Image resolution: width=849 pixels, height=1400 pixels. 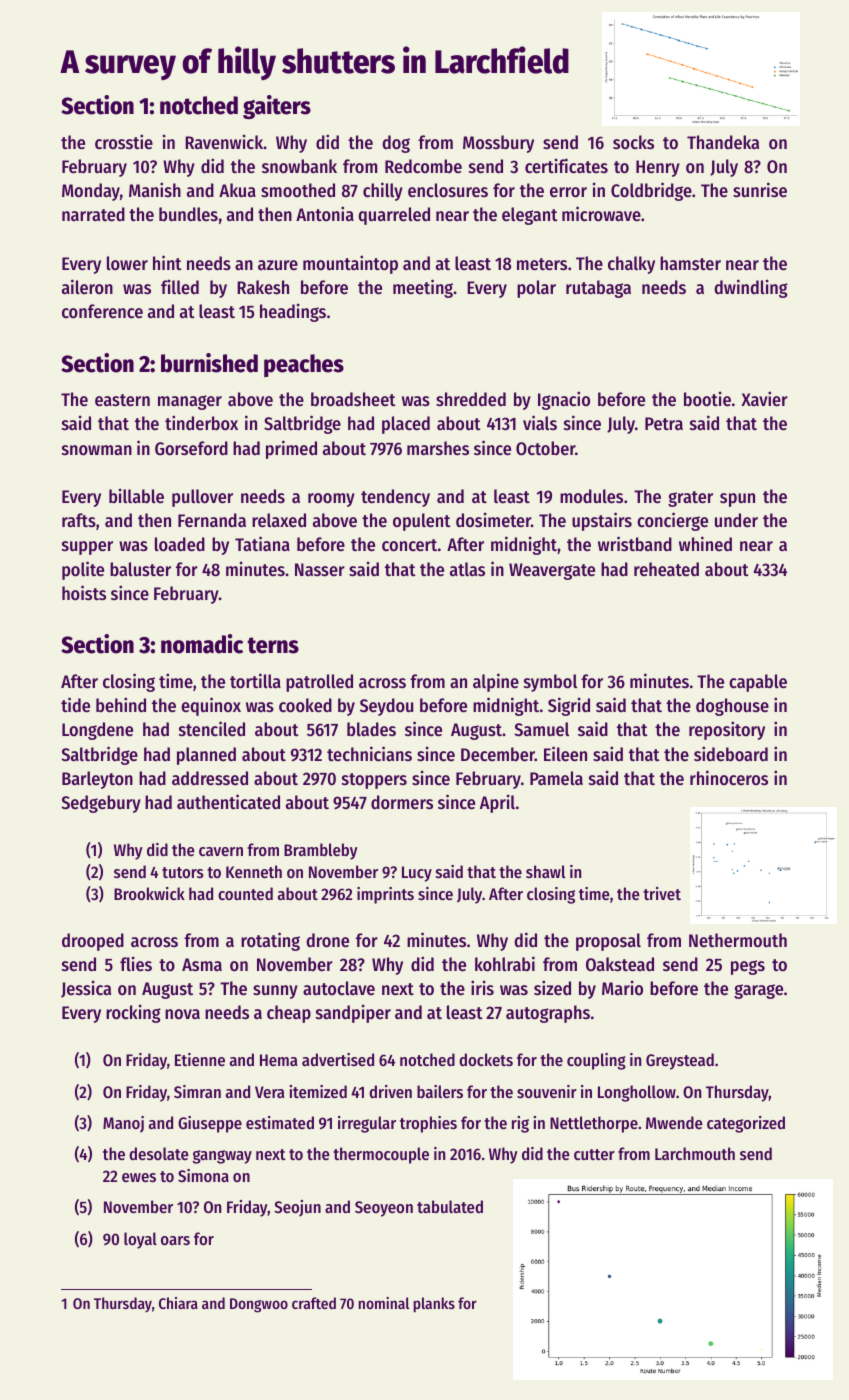 What do you see at coordinates (325, 213) in the image?
I see `Antonia` at bounding box center [325, 213].
